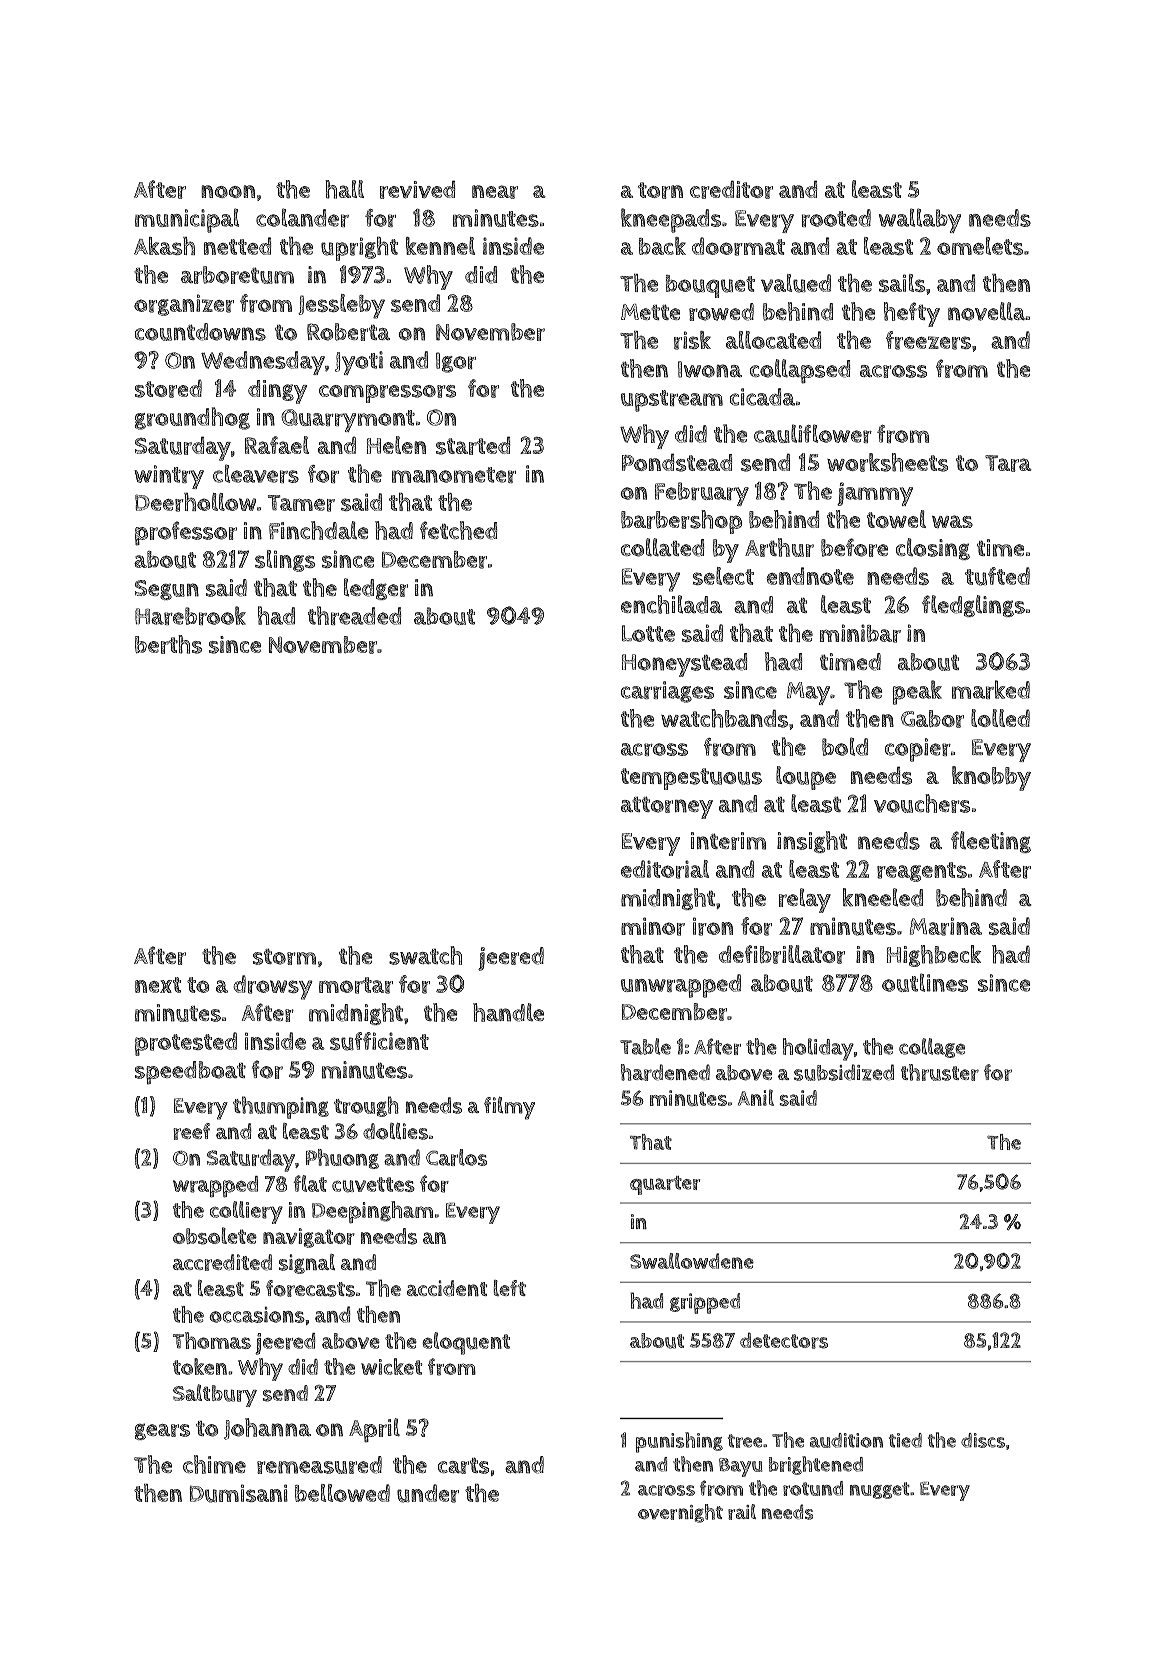  I want to click on wallaby, so click(920, 220).
